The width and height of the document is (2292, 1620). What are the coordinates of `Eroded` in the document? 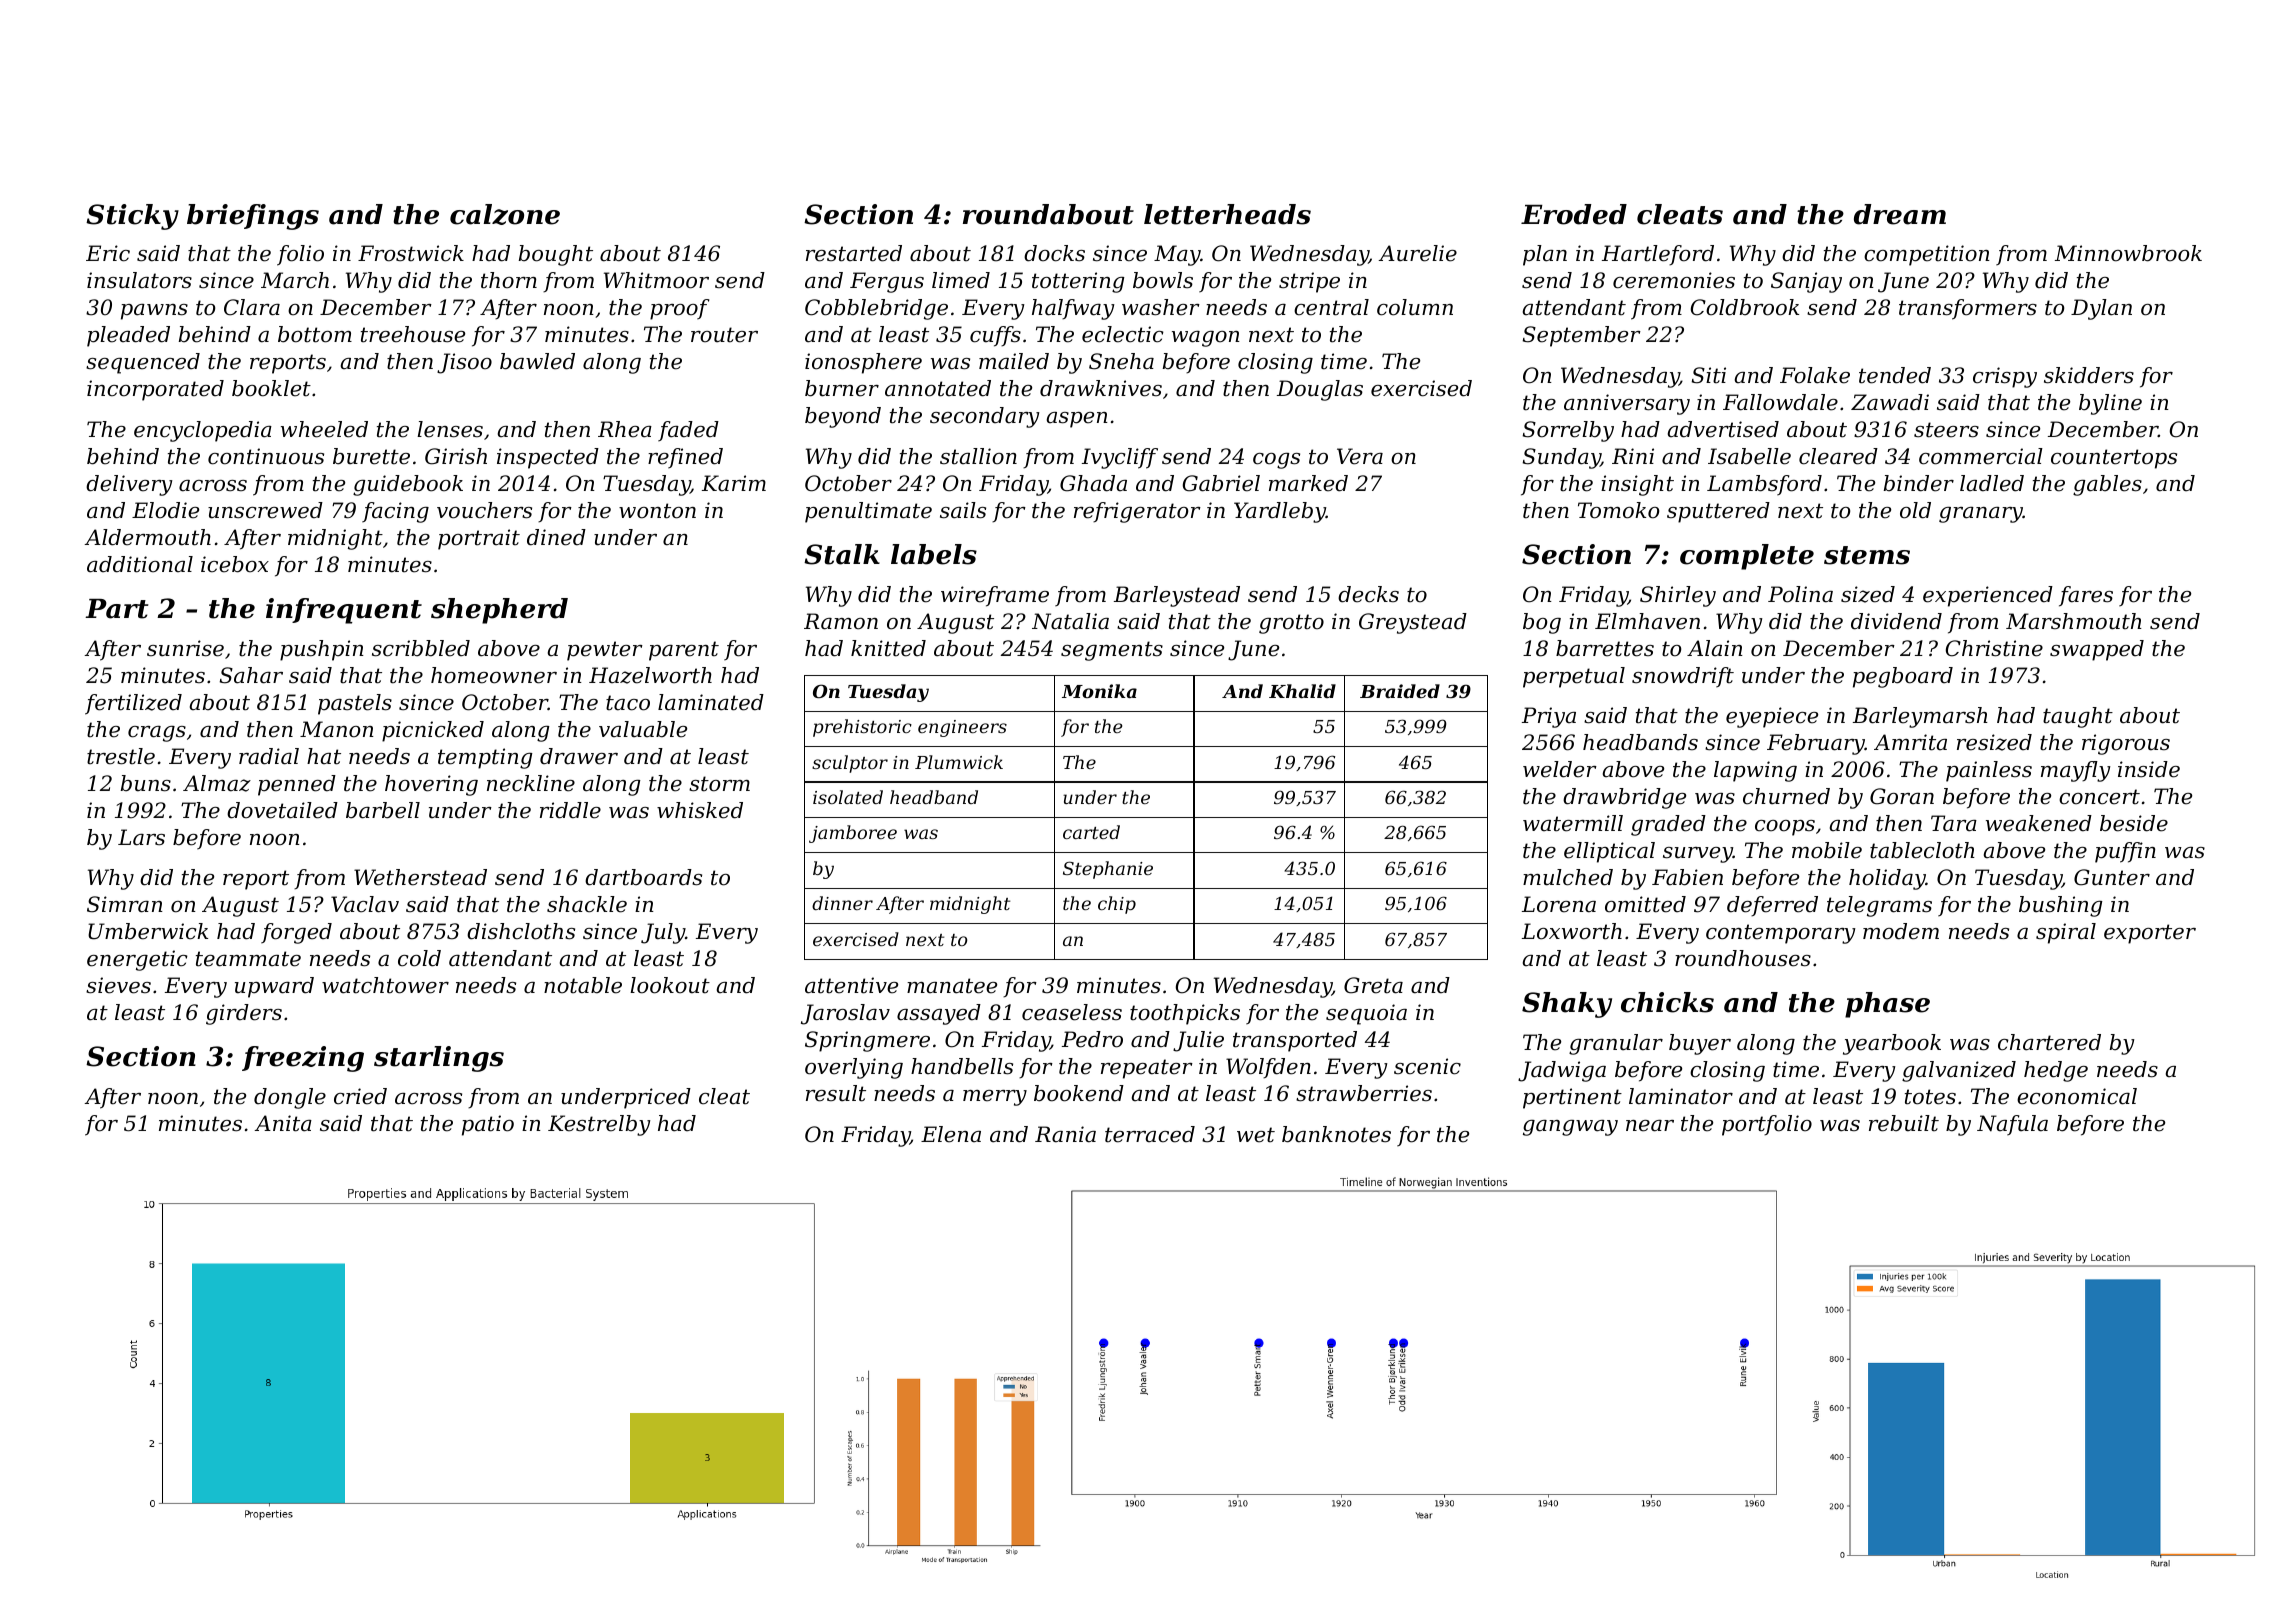 It's located at (1574, 214).
